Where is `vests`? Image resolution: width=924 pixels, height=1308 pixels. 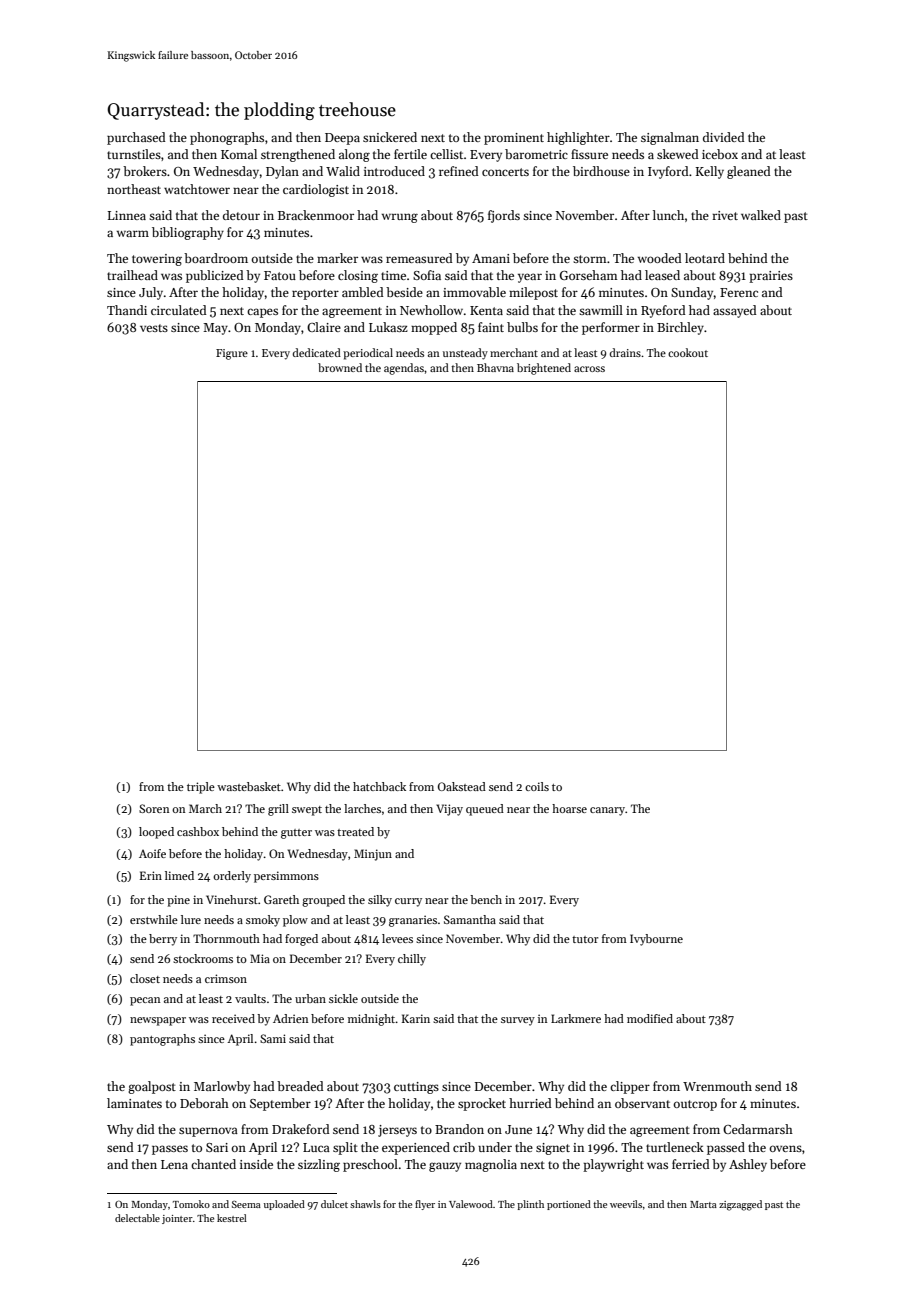
vests is located at coordinates (154, 328).
